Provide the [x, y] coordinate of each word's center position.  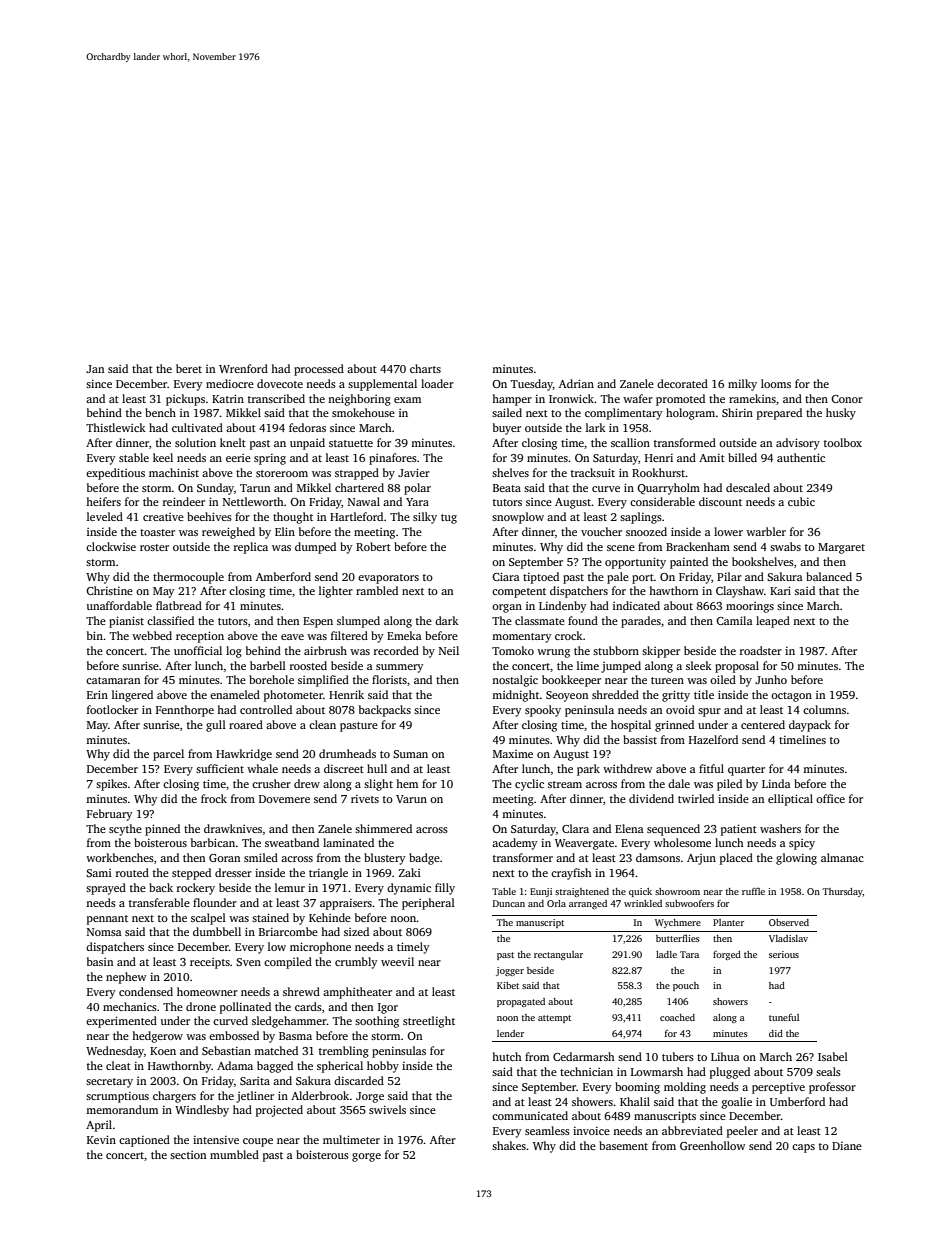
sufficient [220, 768]
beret [189, 368]
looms [776, 383]
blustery [385, 859]
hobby [383, 1067]
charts [425, 368]
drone [201, 1006]
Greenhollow [712, 1145]
